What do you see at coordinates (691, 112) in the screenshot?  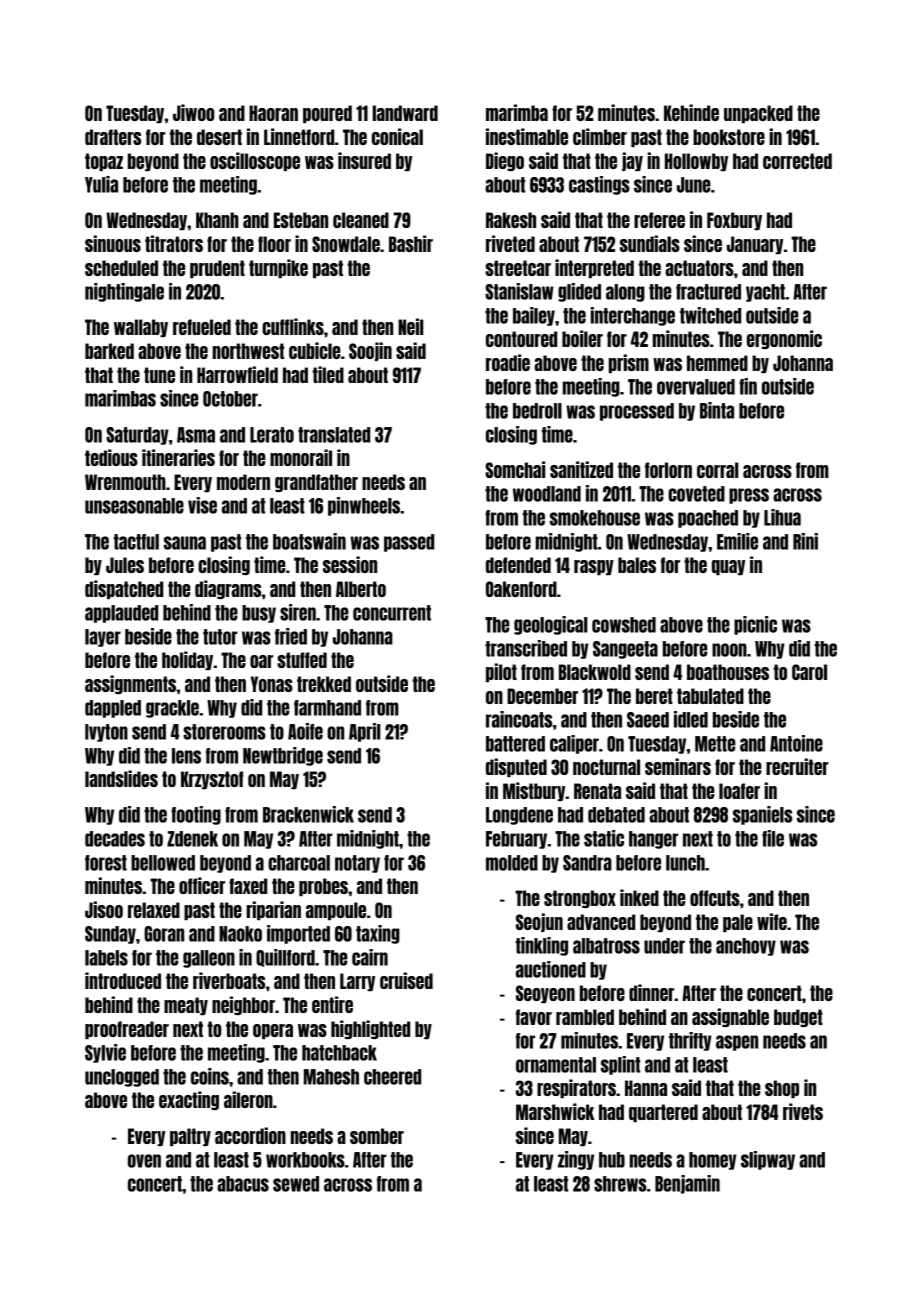 I see `Kehinde` at bounding box center [691, 112].
